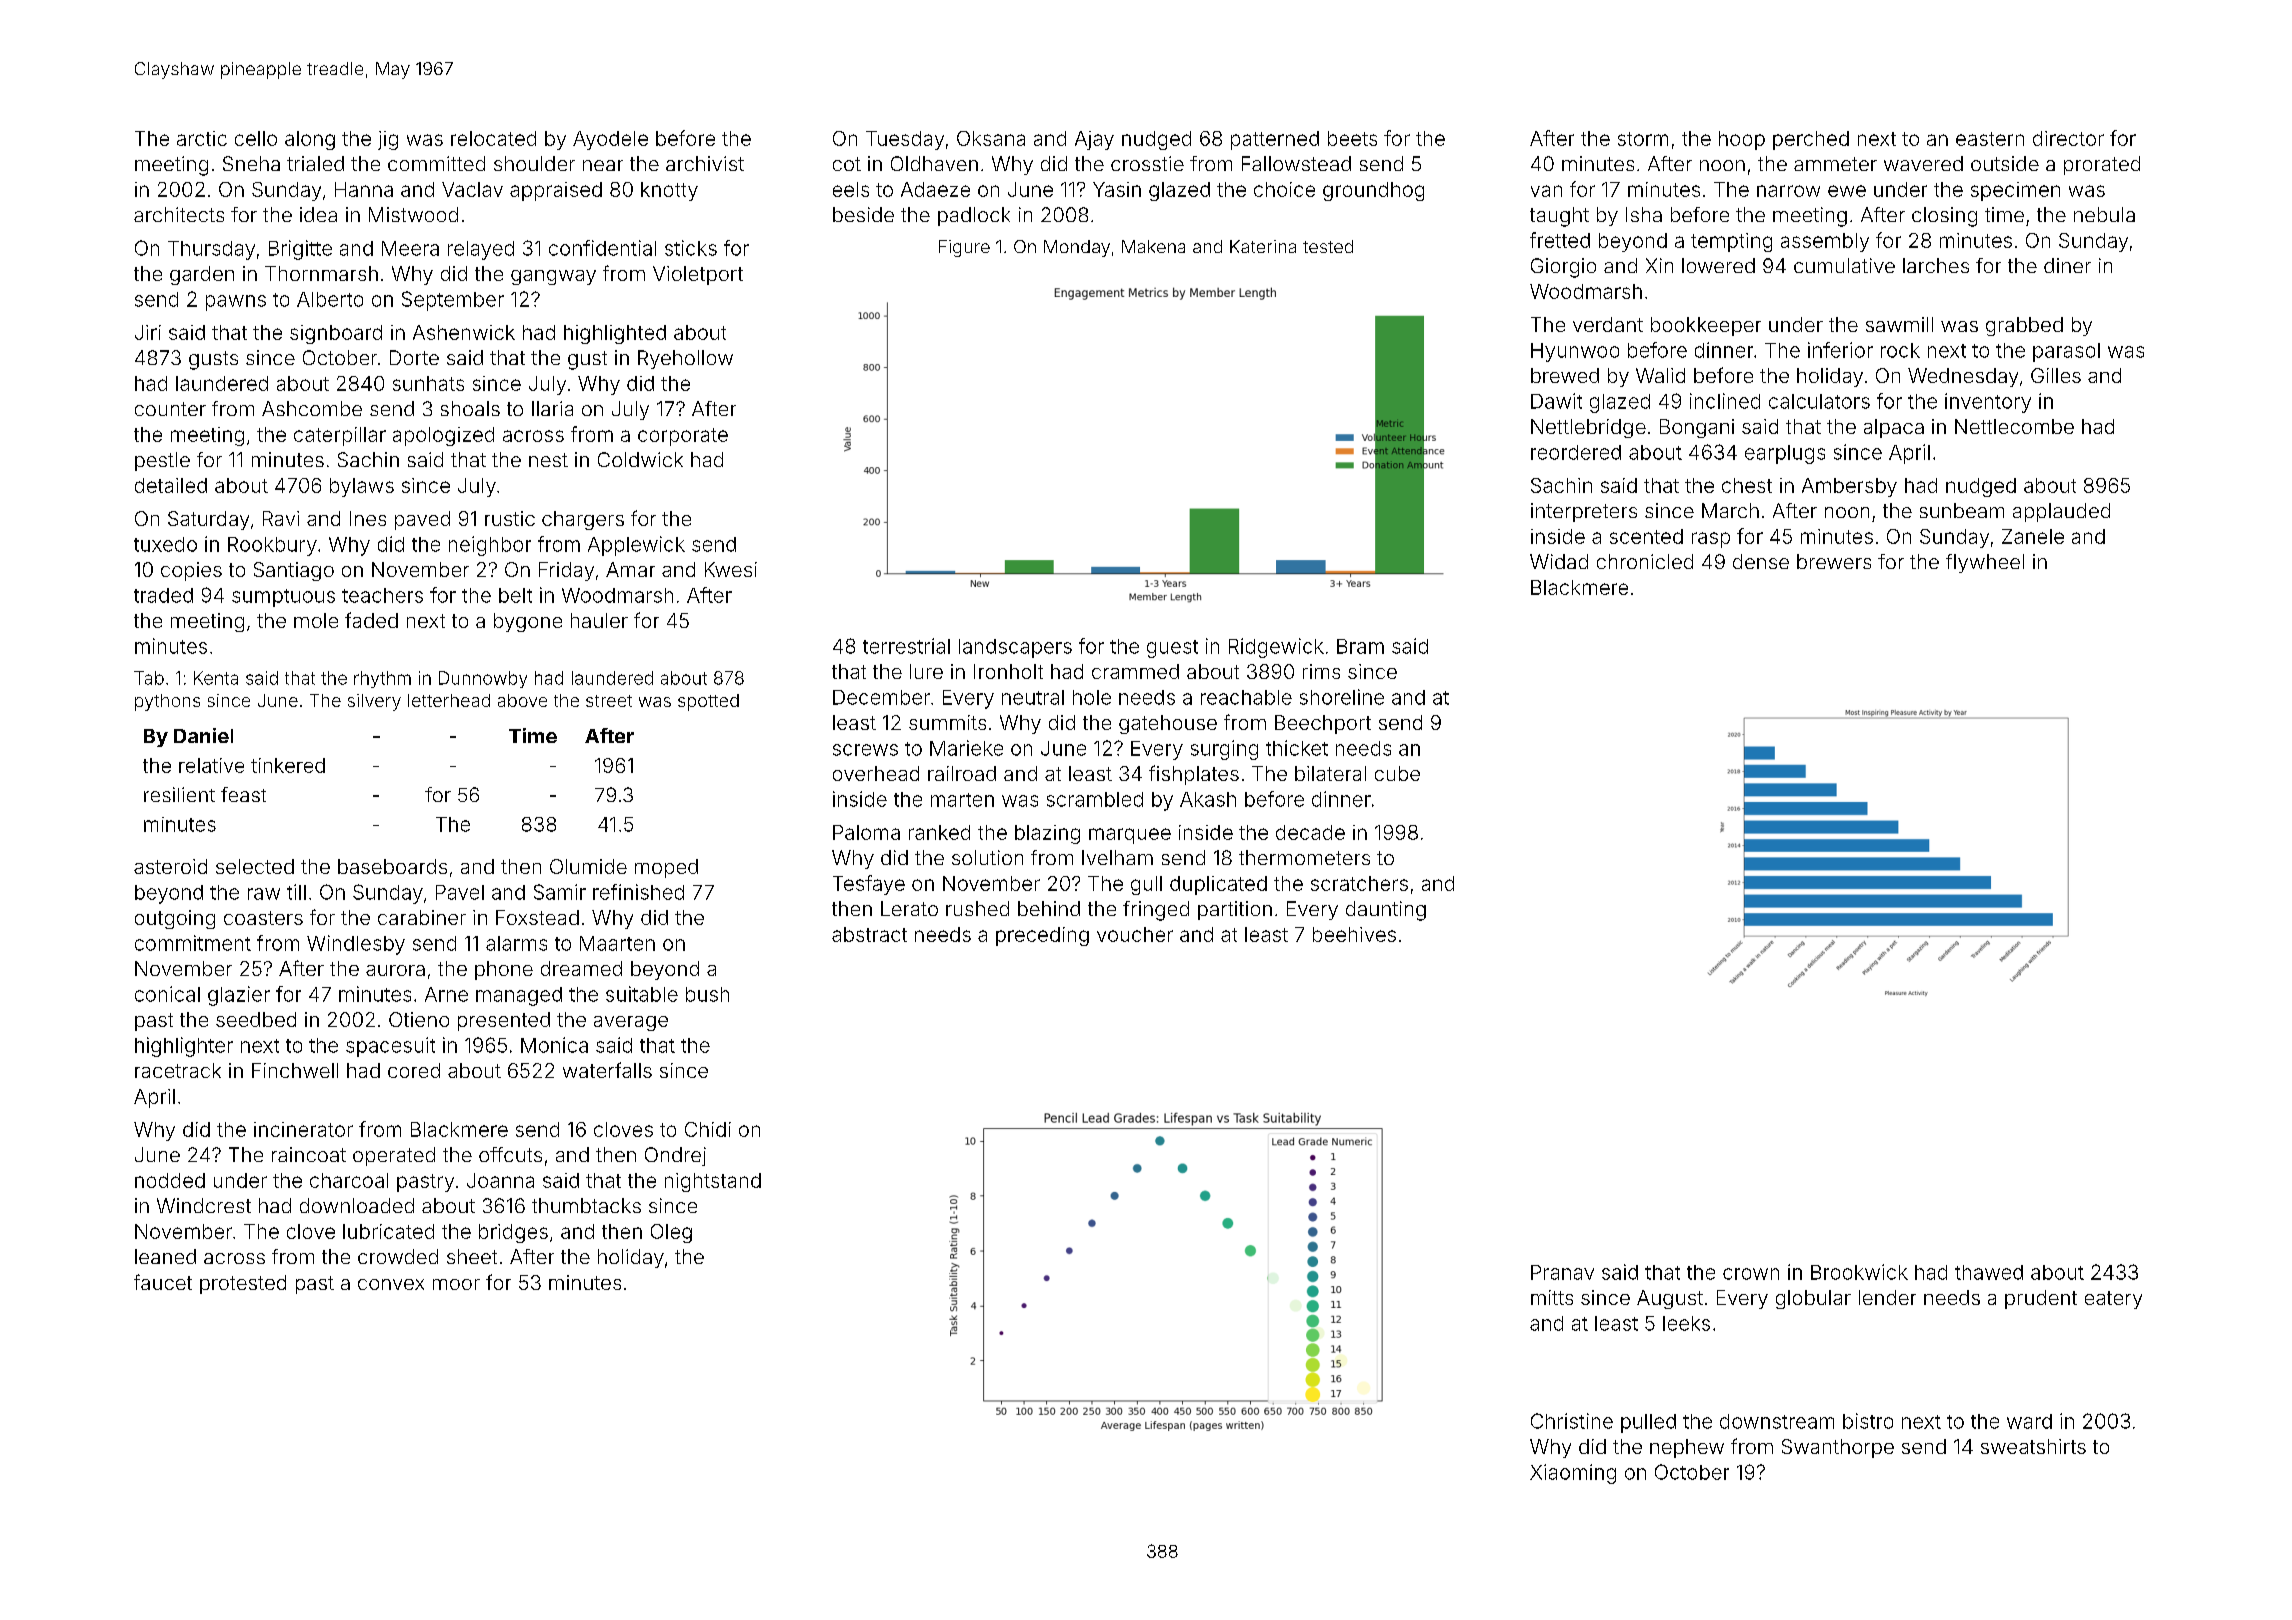 The height and width of the document is (1620, 2292). What do you see at coordinates (2113, 1300) in the document?
I see `eatery` at bounding box center [2113, 1300].
